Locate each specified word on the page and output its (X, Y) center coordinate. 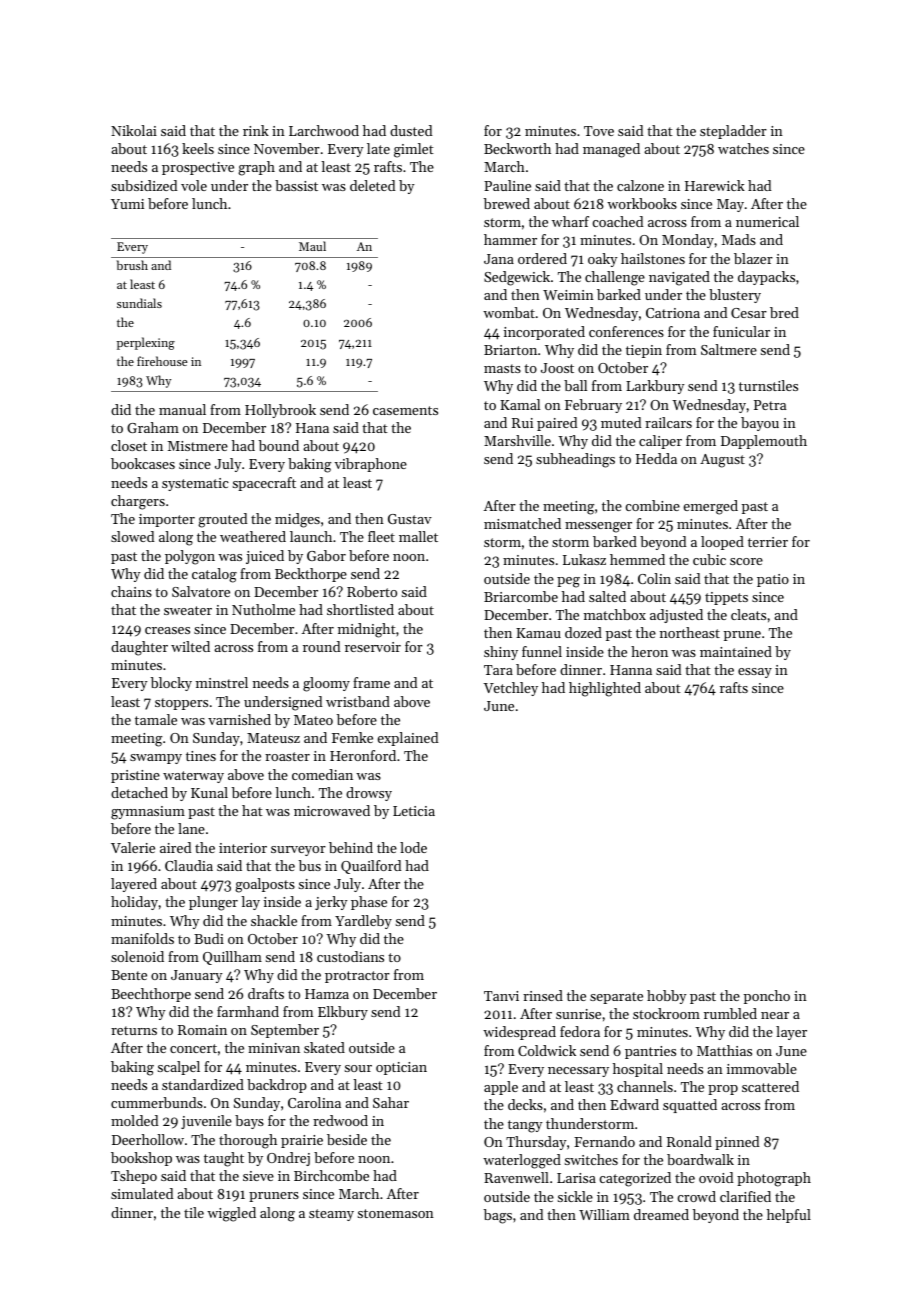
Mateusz (273, 738)
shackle (274, 920)
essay (755, 673)
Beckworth (517, 148)
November (287, 148)
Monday (688, 241)
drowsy (369, 794)
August (722, 461)
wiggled (231, 1214)
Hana (312, 428)
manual (182, 409)
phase (369, 903)
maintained (736, 651)
